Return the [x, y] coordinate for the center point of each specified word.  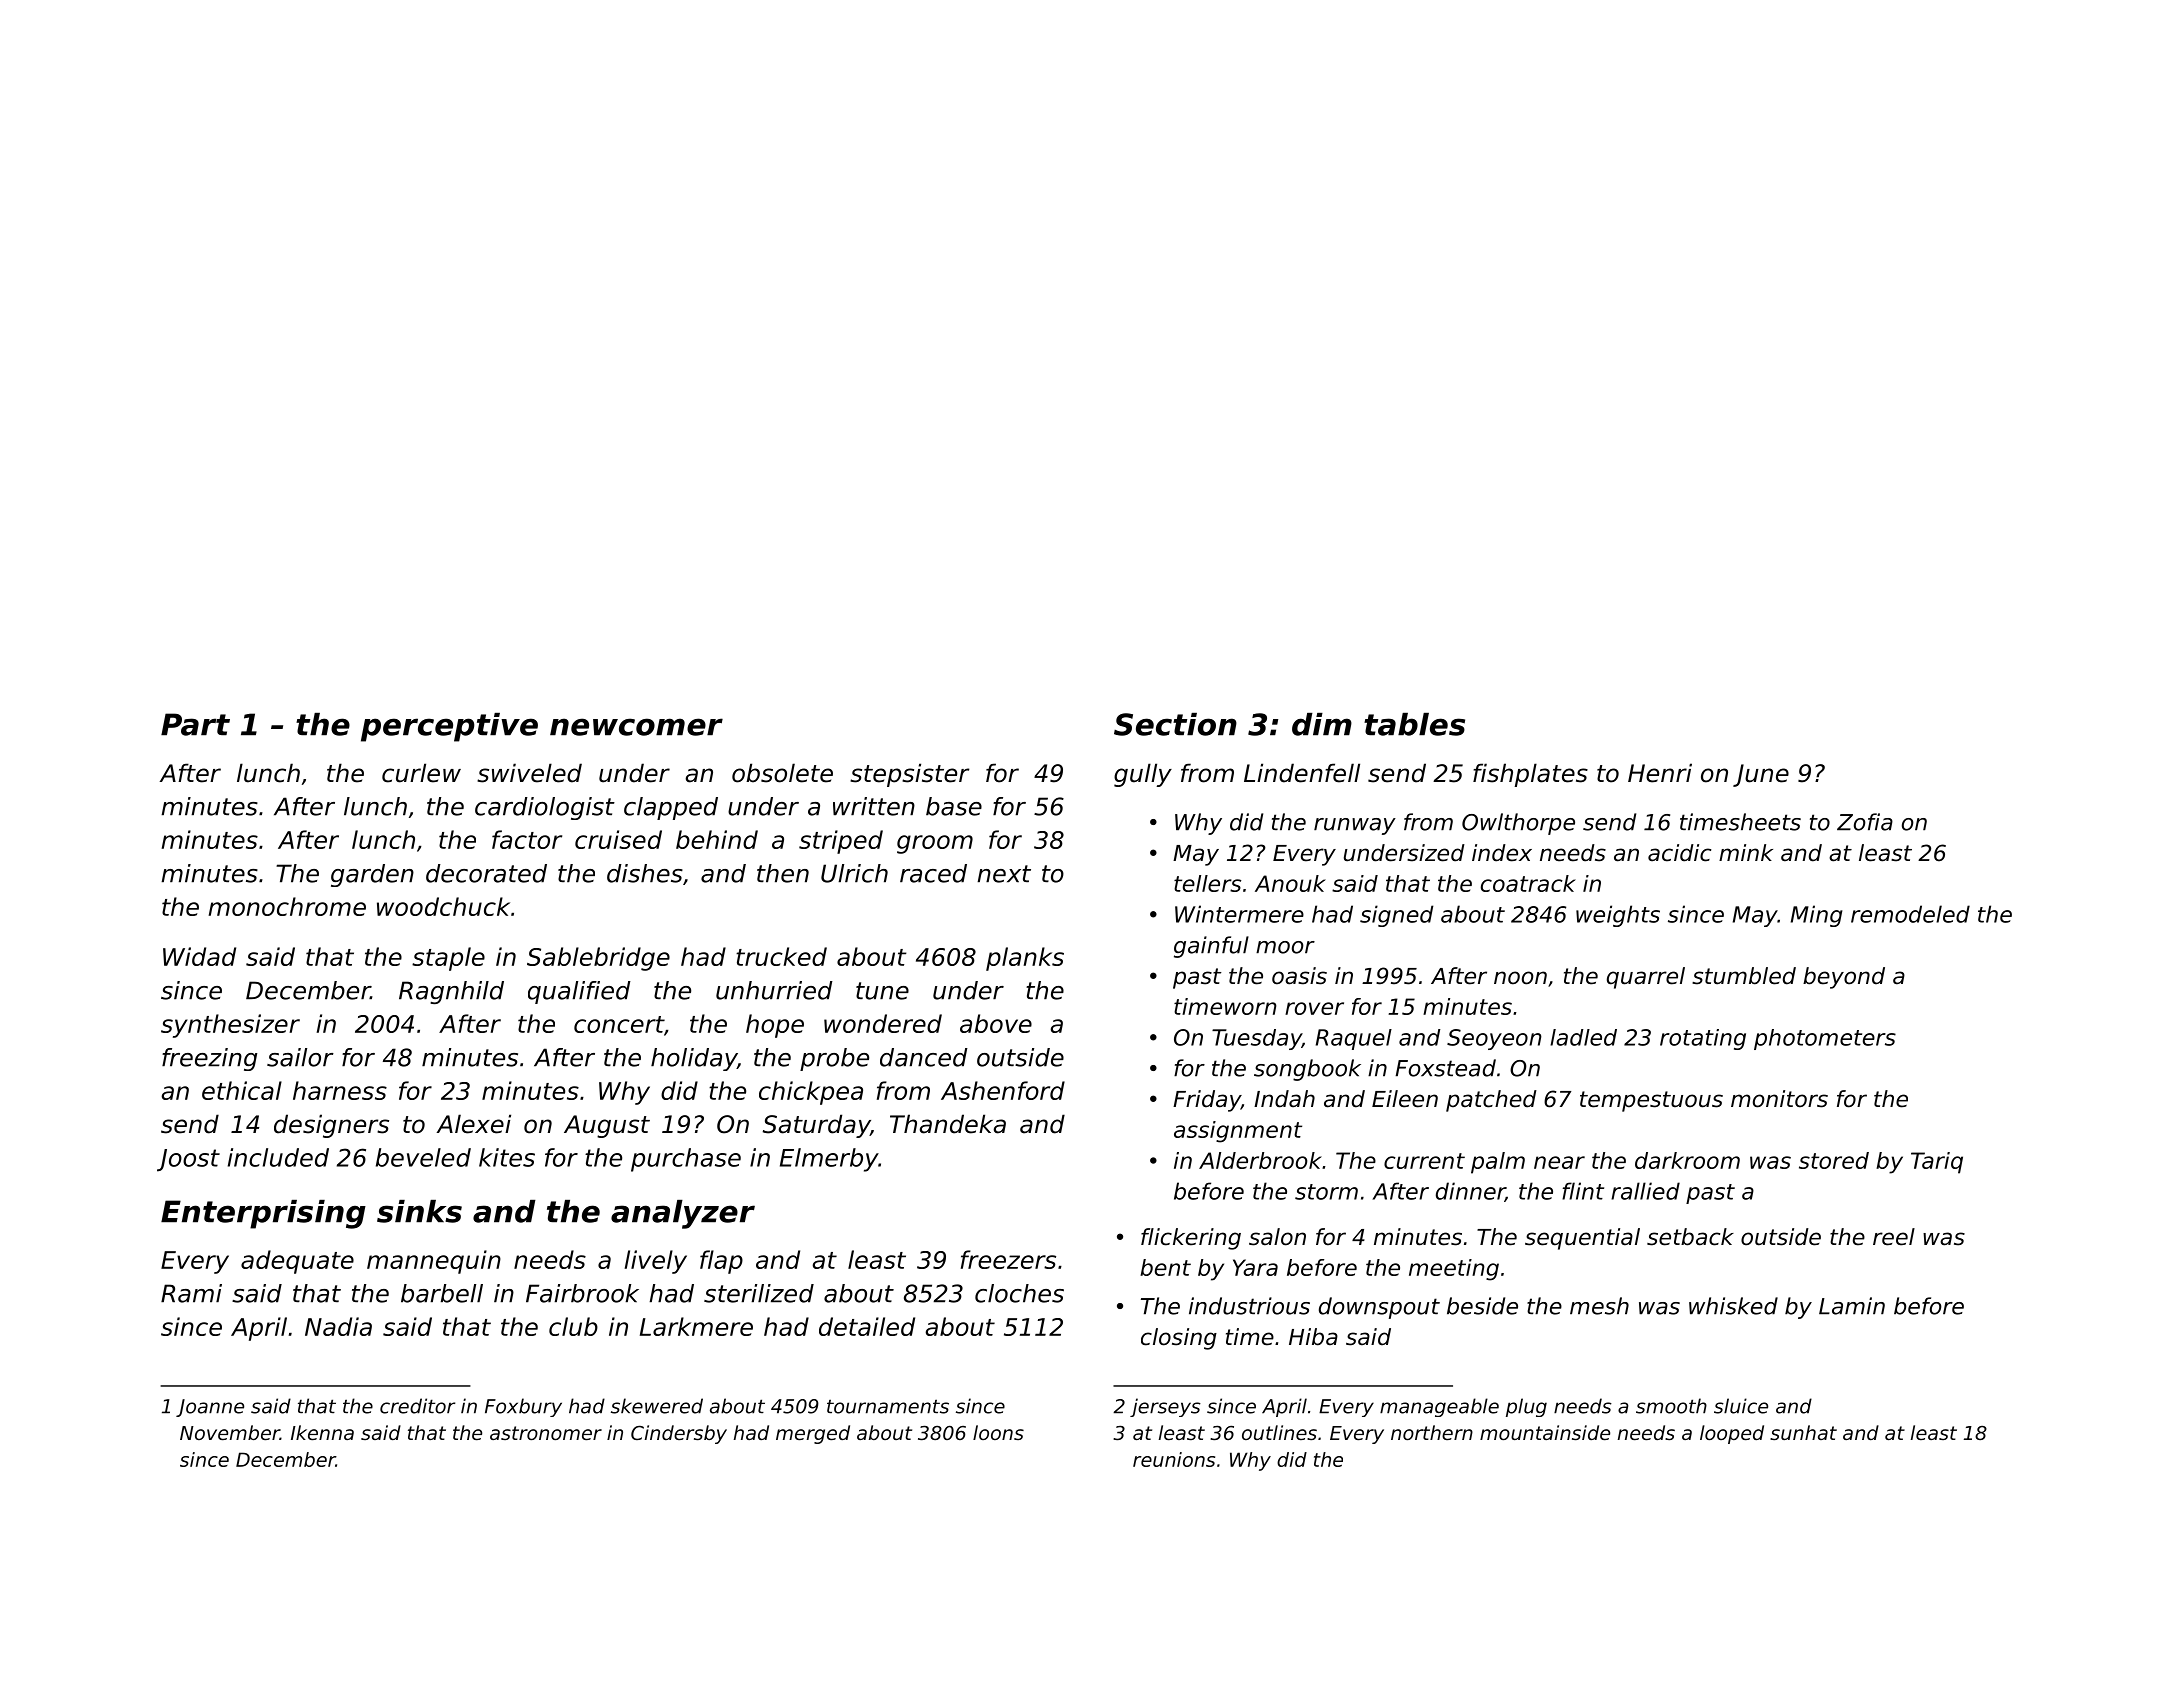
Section [1175, 724]
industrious [1249, 1306]
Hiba [1313, 1337]
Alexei [474, 1124]
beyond [1844, 978]
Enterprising [263, 1214]
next [1004, 874]
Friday [1207, 1101]
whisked [1733, 1306]
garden [372, 875]
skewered [657, 1406]
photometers [1825, 1039]
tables [1414, 724]
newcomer [636, 727]
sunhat [1803, 1432]
